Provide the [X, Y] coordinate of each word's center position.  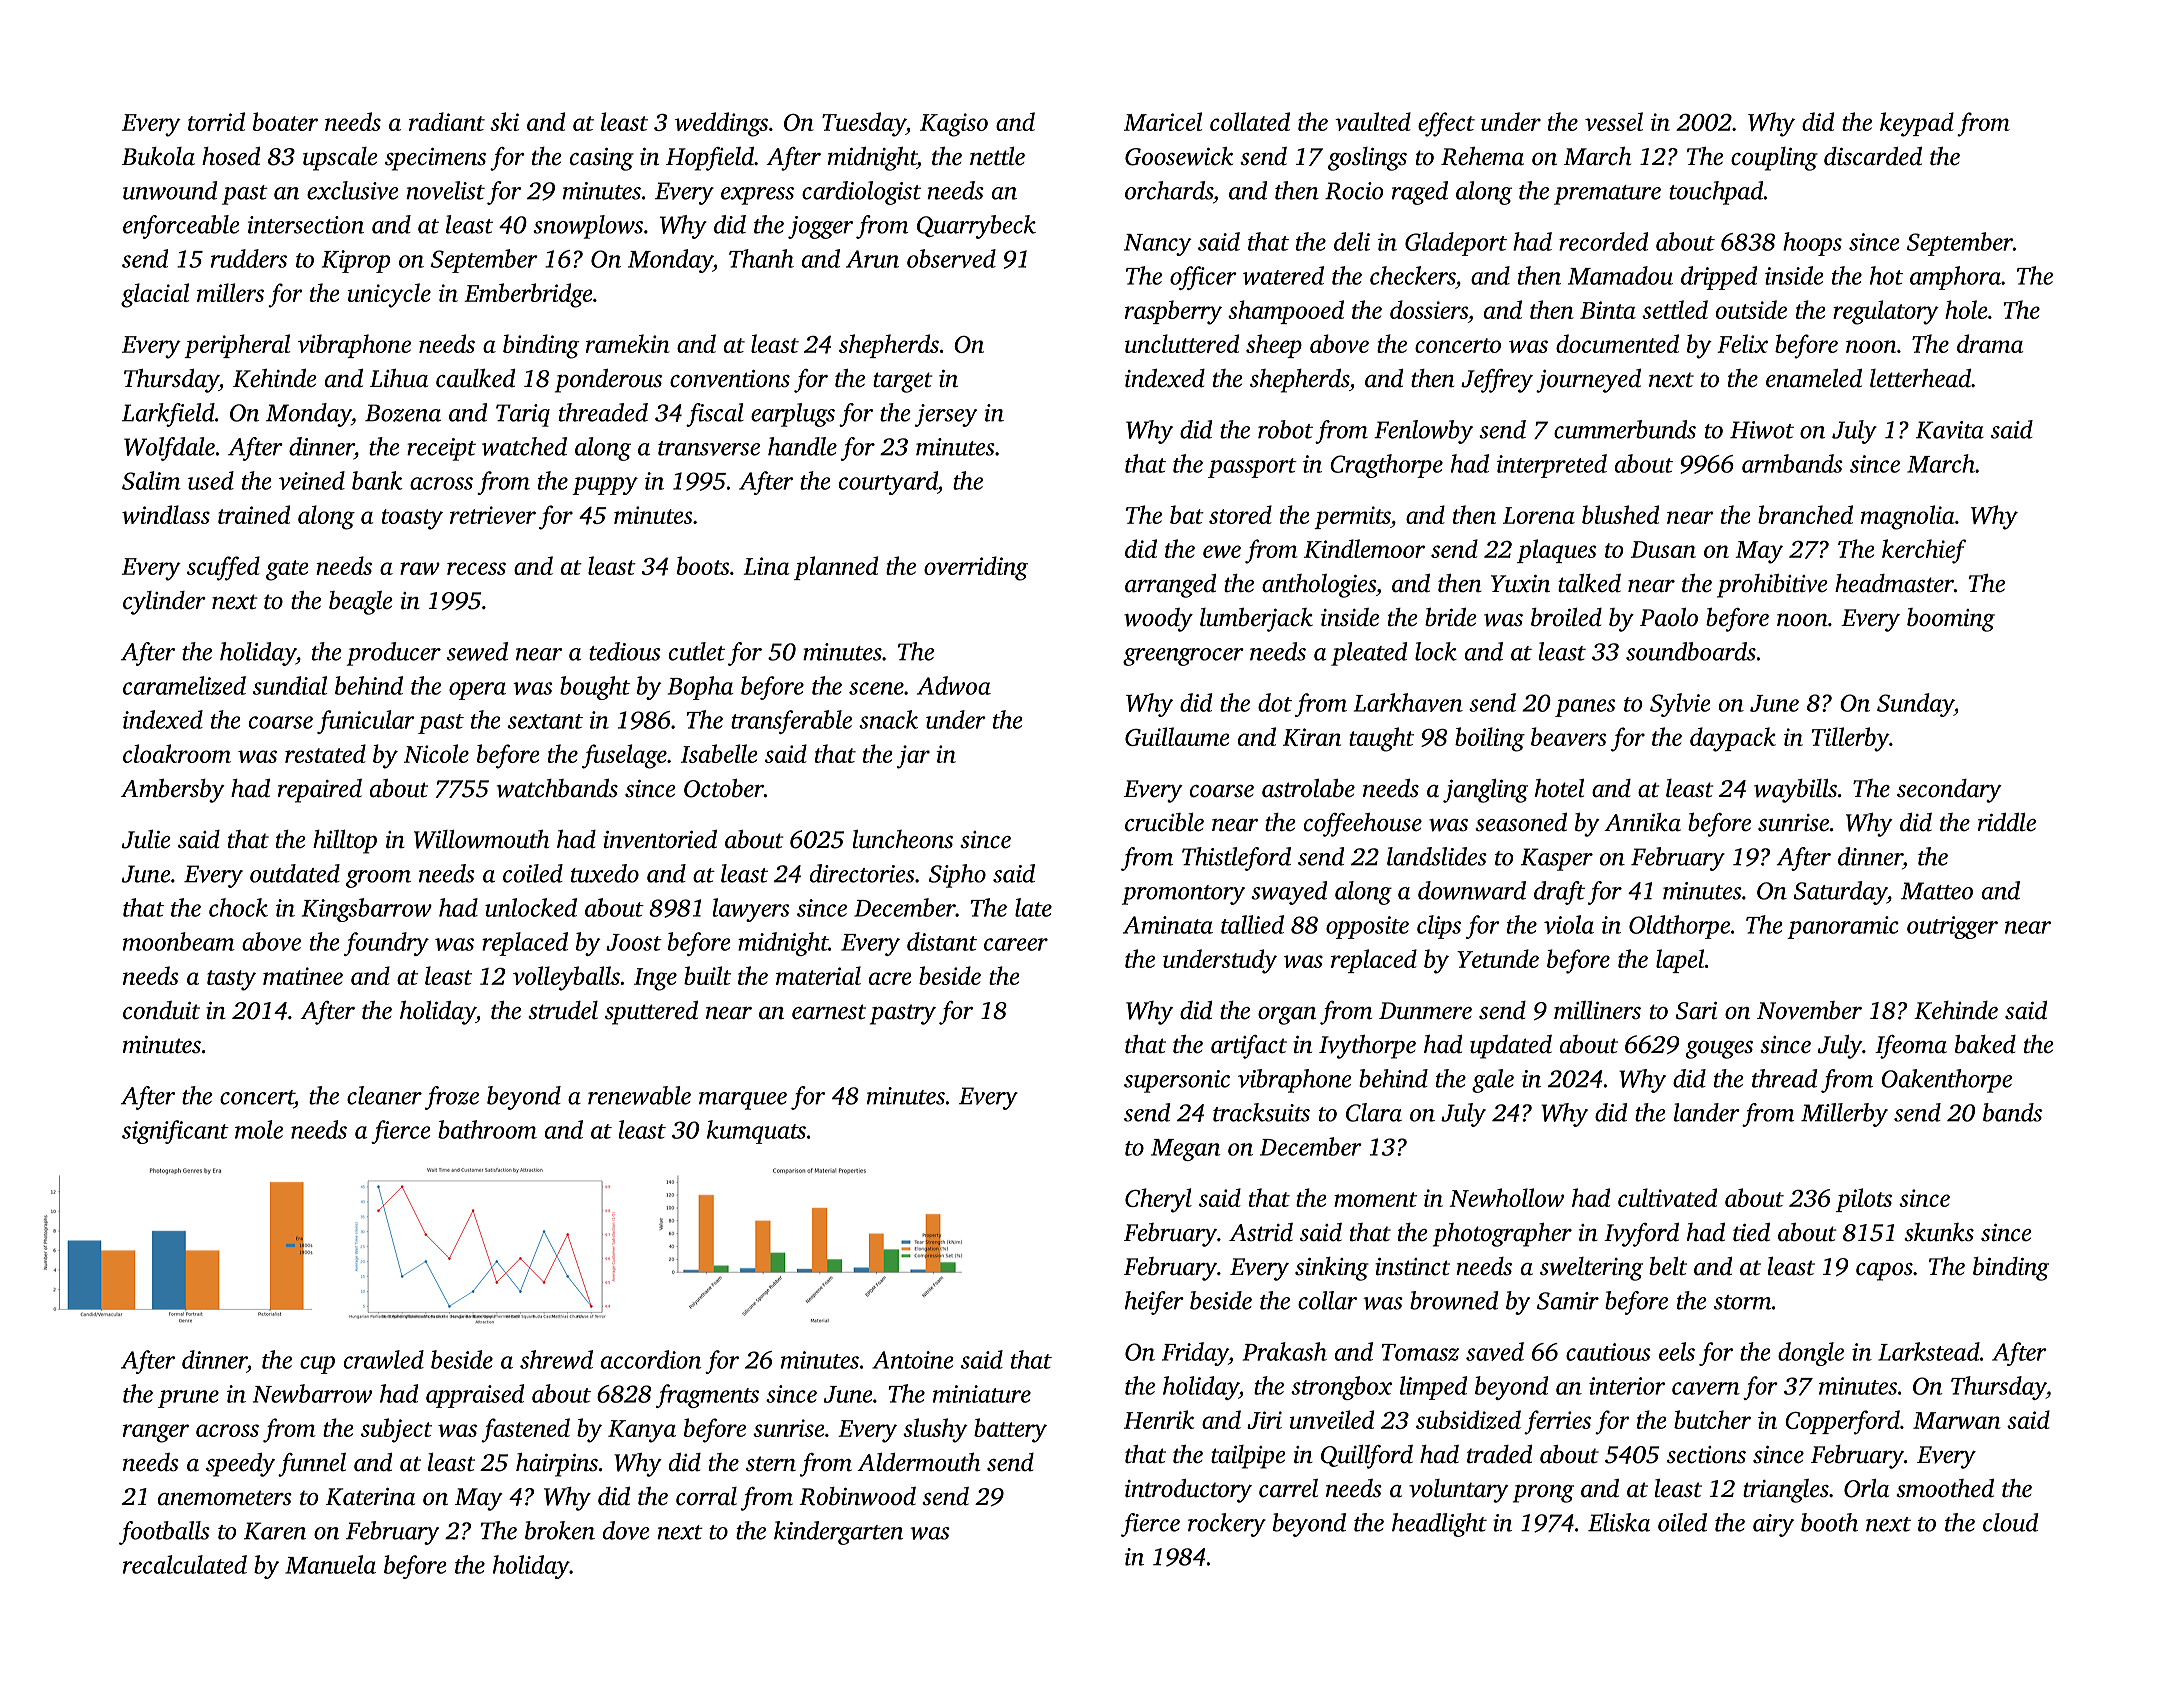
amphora [1955, 278]
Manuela [330, 1564]
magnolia [1908, 517]
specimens [435, 159]
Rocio [1354, 191]
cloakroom [177, 753]
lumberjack [1256, 620]
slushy [935, 1430]
